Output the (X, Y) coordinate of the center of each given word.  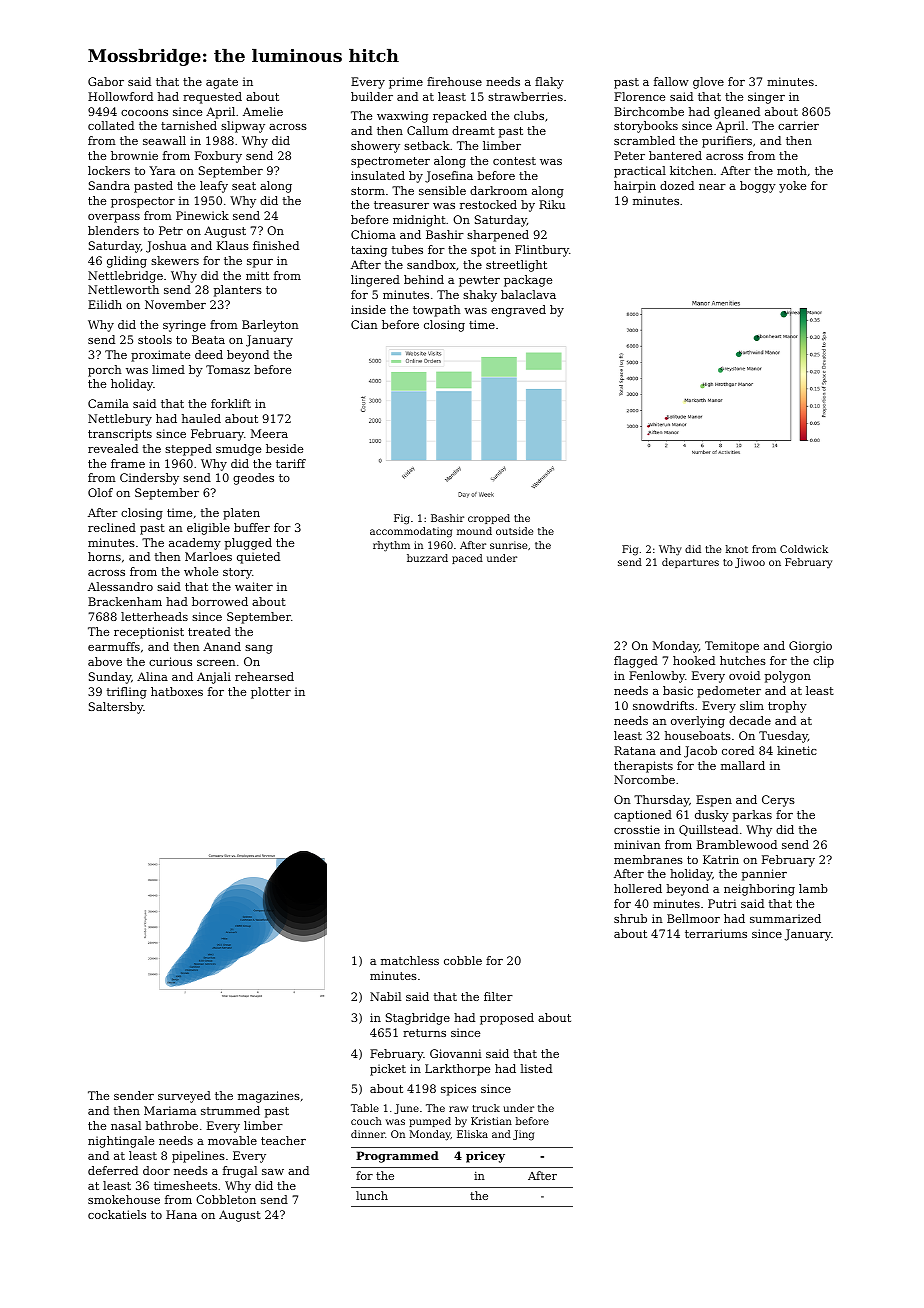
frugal (240, 1172)
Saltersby (116, 708)
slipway (243, 127)
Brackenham (125, 601)
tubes (407, 249)
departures (690, 563)
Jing (523, 1135)
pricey (485, 1157)
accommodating (411, 532)
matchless (410, 960)
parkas (752, 816)
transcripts (120, 435)
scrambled (644, 140)
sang (259, 649)
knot (737, 549)
